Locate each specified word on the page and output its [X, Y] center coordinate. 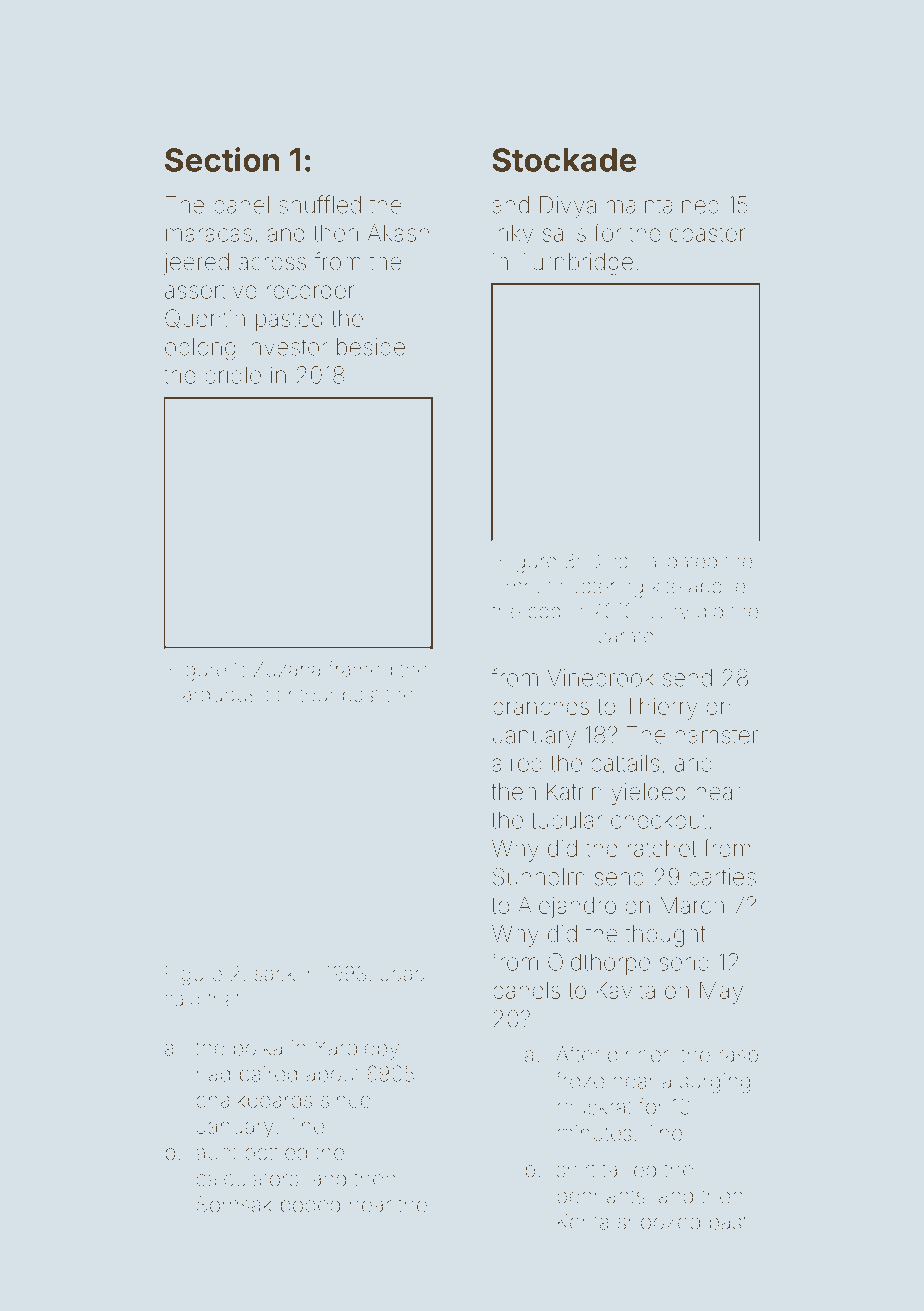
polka [258, 1050]
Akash [398, 233]
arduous [220, 694]
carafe [626, 635]
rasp [738, 1058]
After [578, 1054]
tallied [629, 1169]
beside [371, 347]
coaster [707, 234]
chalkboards [254, 1100]
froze [580, 1080]
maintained [663, 205]
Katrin [574, 791]
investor [287, 347]
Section [222, 159]
